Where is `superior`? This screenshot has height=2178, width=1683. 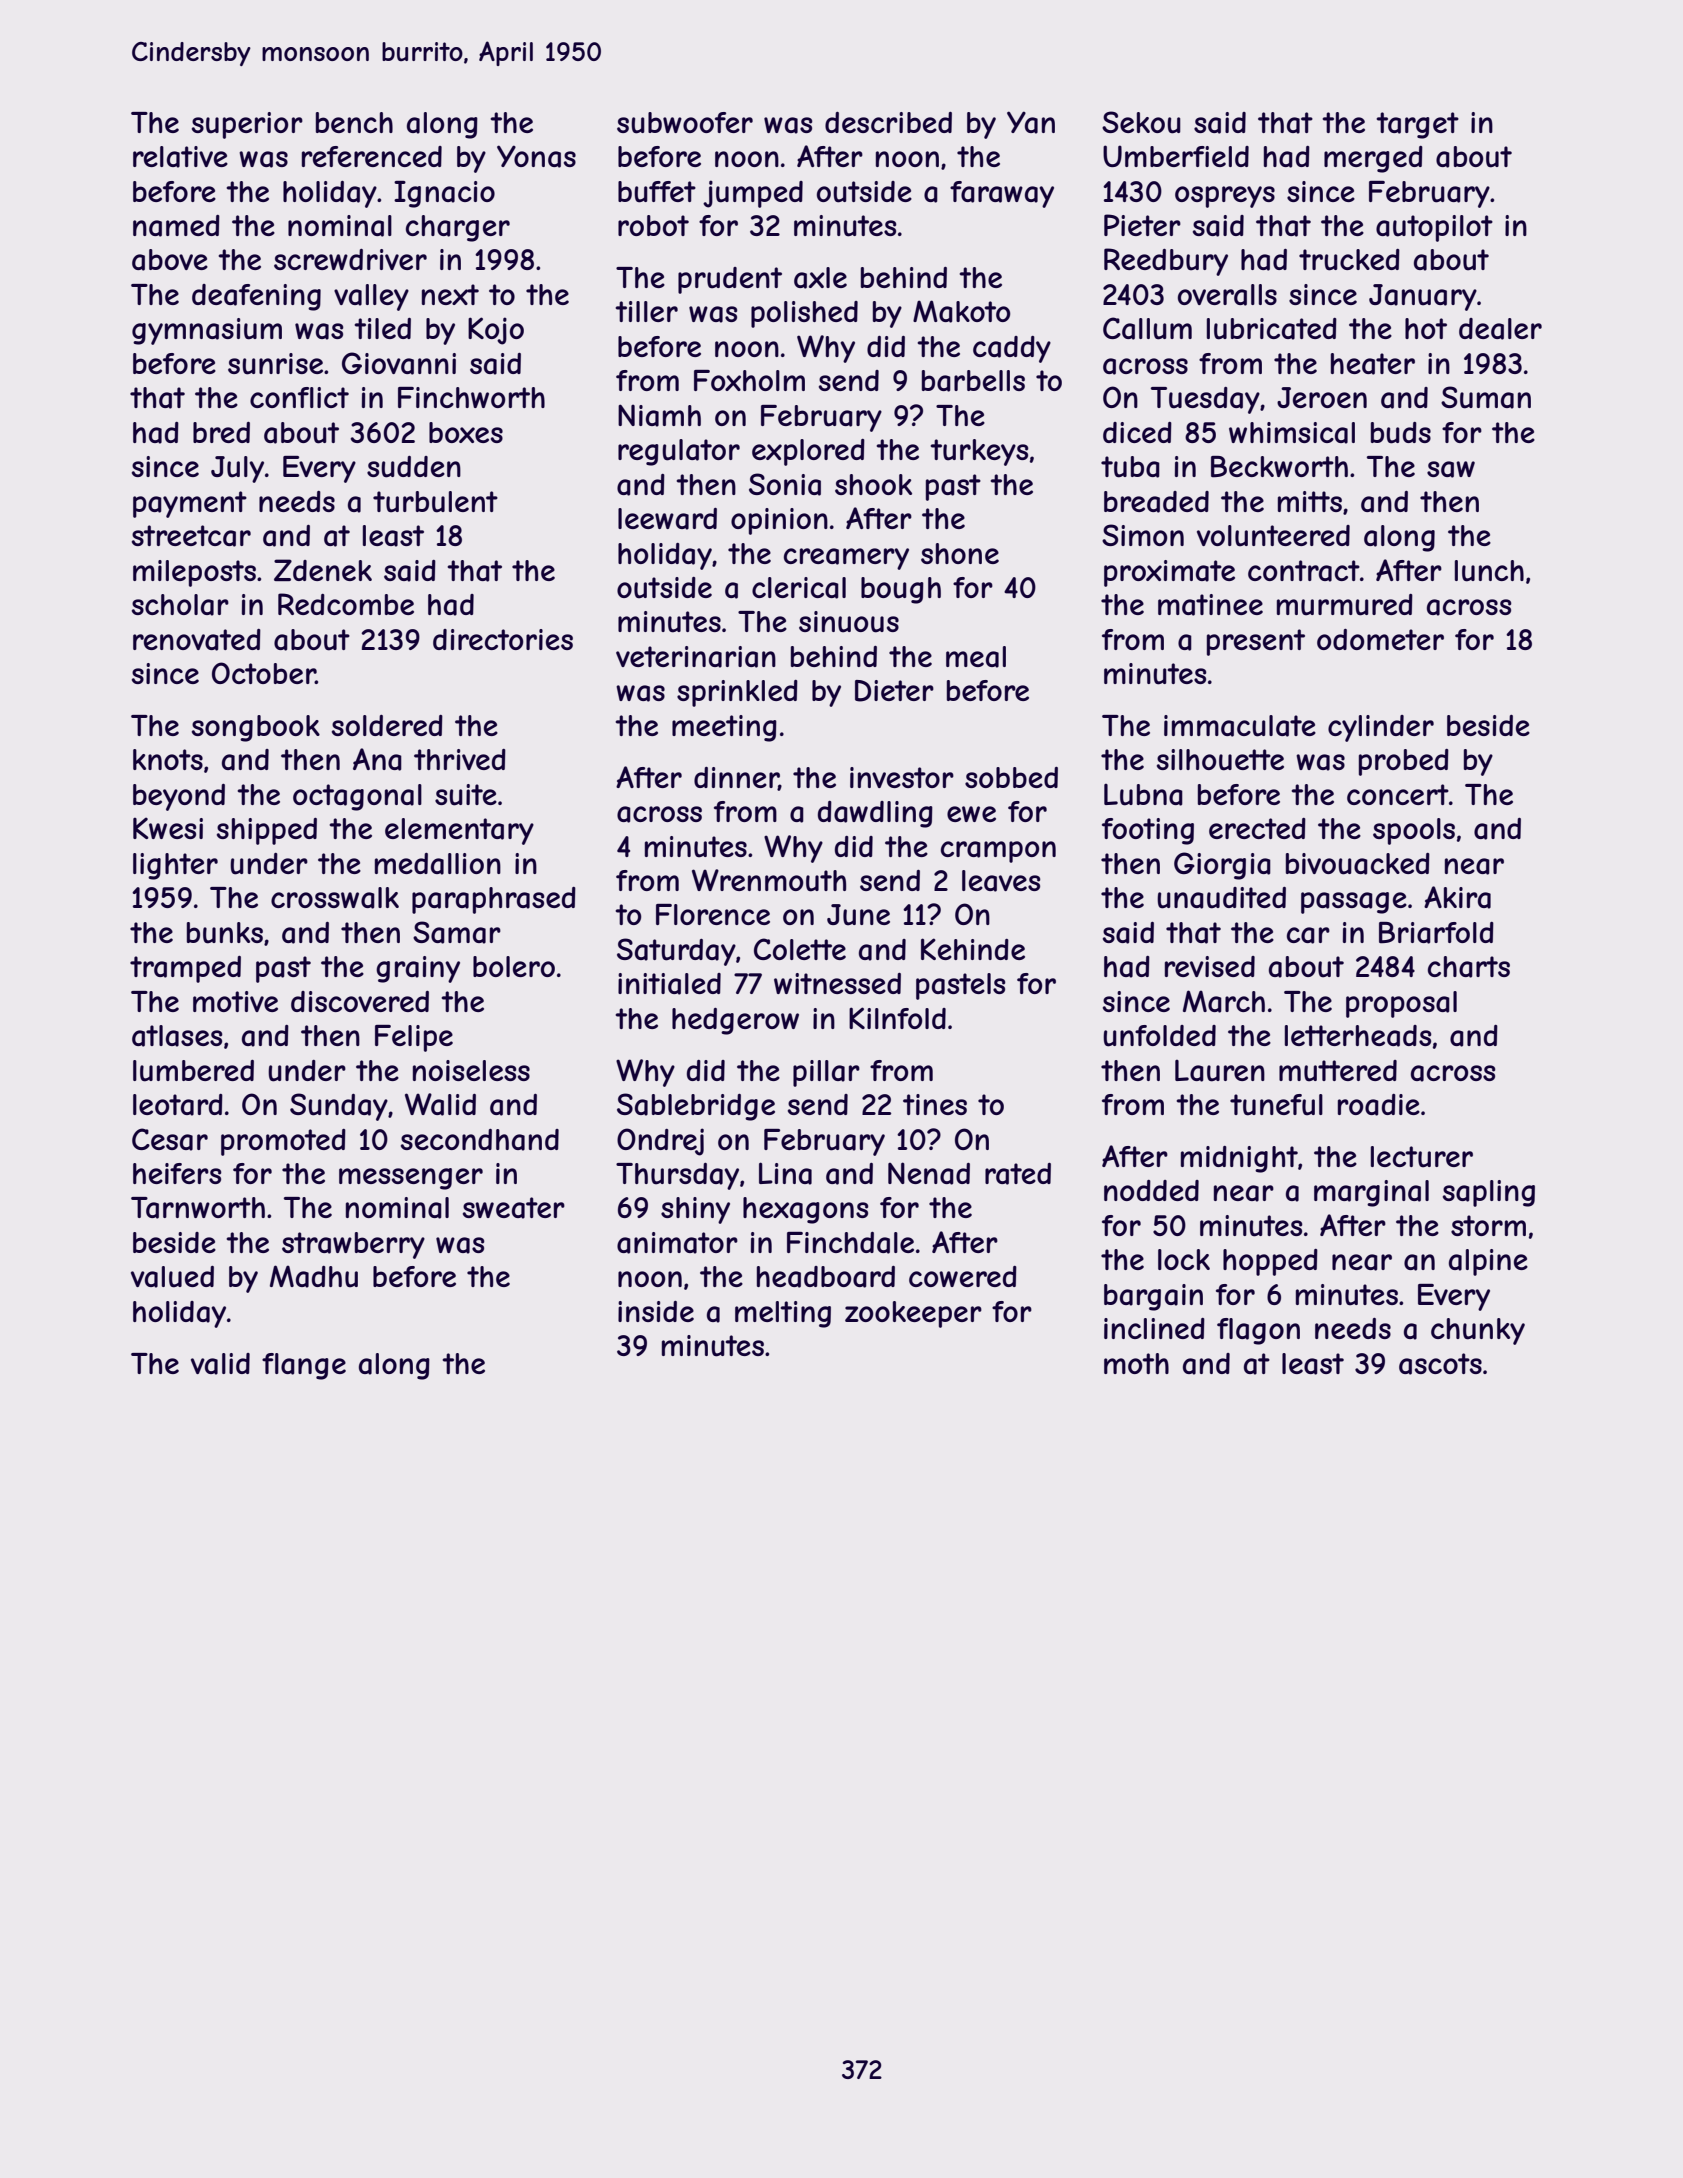
superior is located at coordinates (247, 125).
